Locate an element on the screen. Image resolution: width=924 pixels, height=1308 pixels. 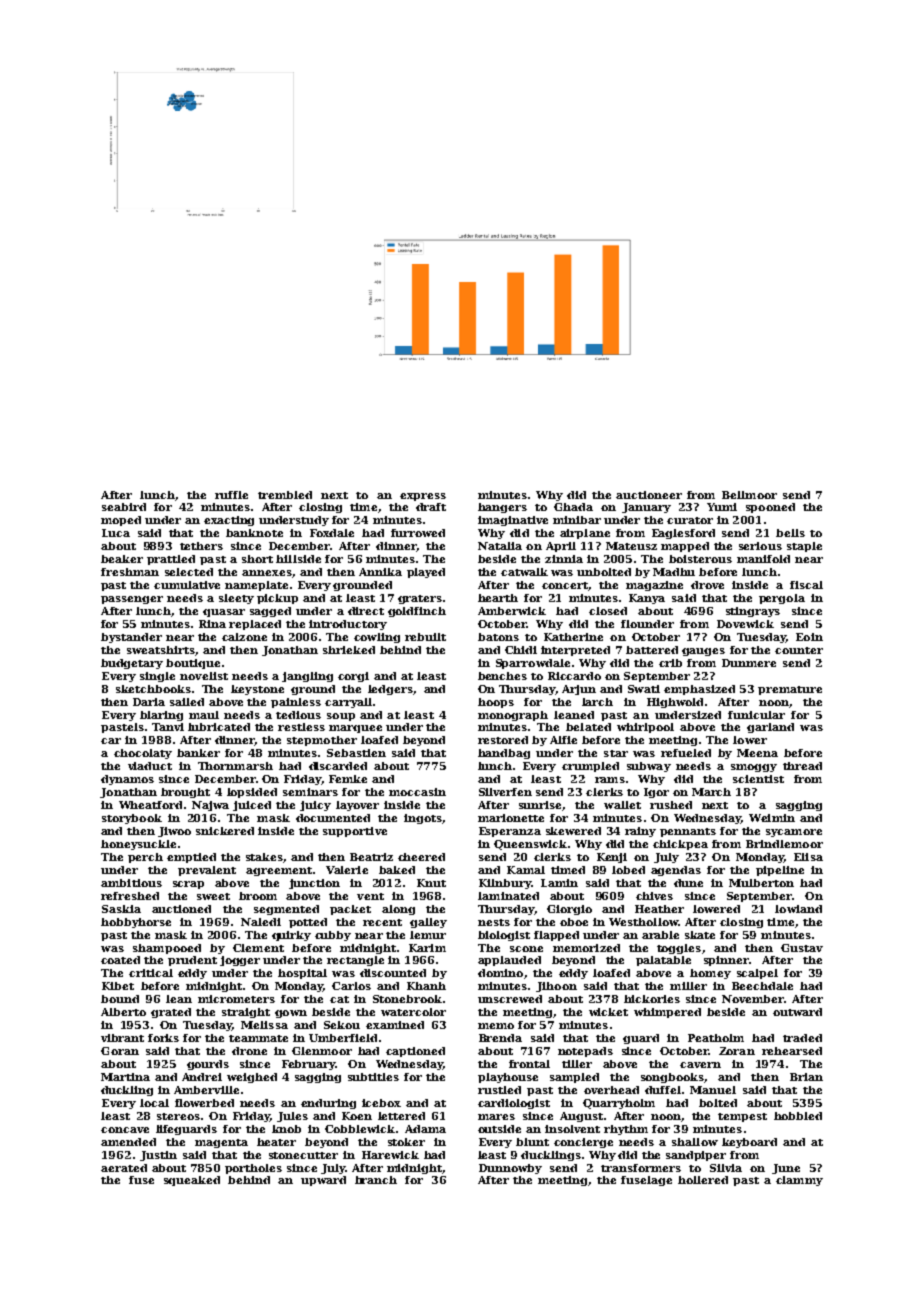
banknote is located at coordinates (254, 533).
